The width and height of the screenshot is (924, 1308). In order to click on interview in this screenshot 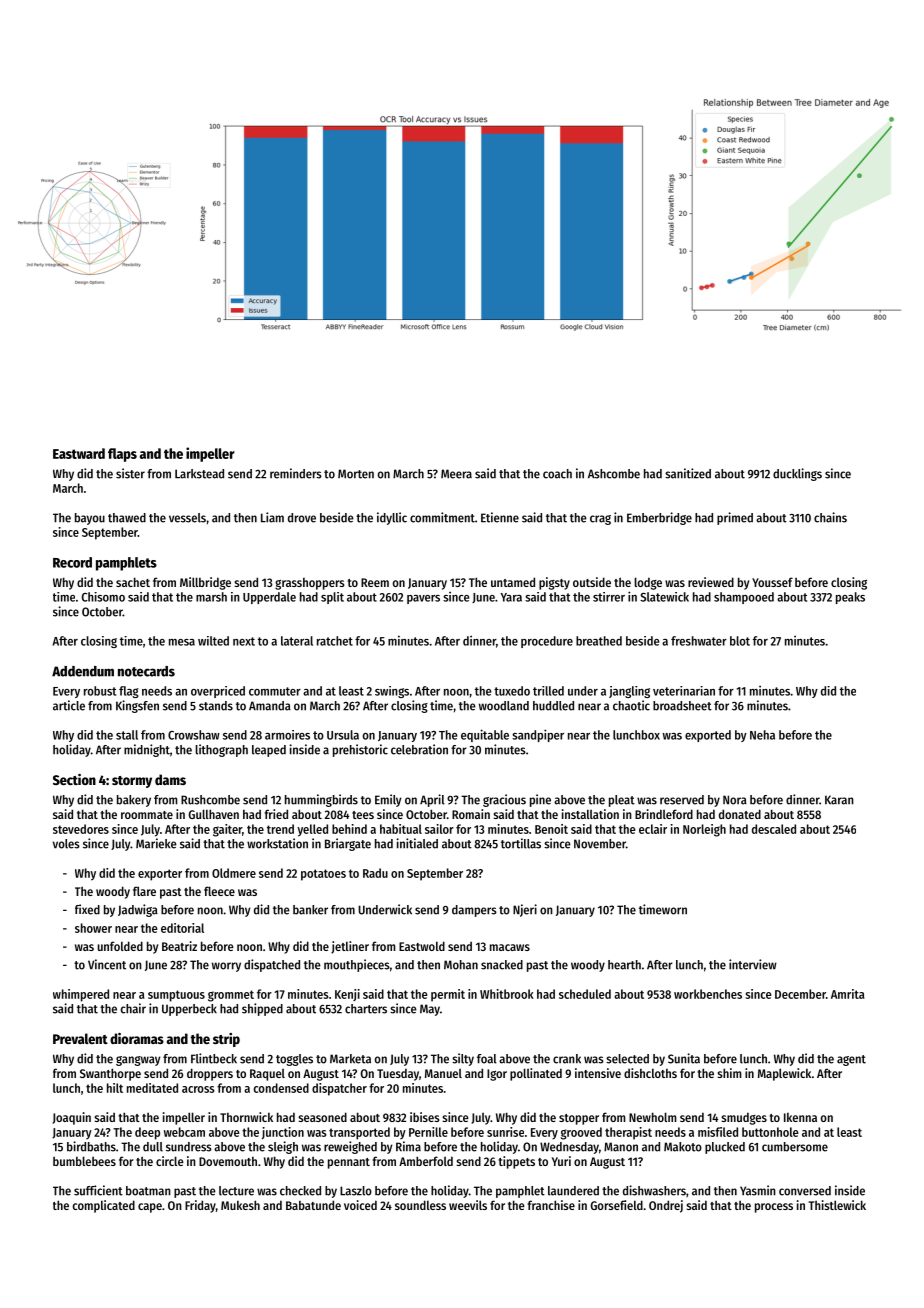, I will do `click(753, 964)`.
